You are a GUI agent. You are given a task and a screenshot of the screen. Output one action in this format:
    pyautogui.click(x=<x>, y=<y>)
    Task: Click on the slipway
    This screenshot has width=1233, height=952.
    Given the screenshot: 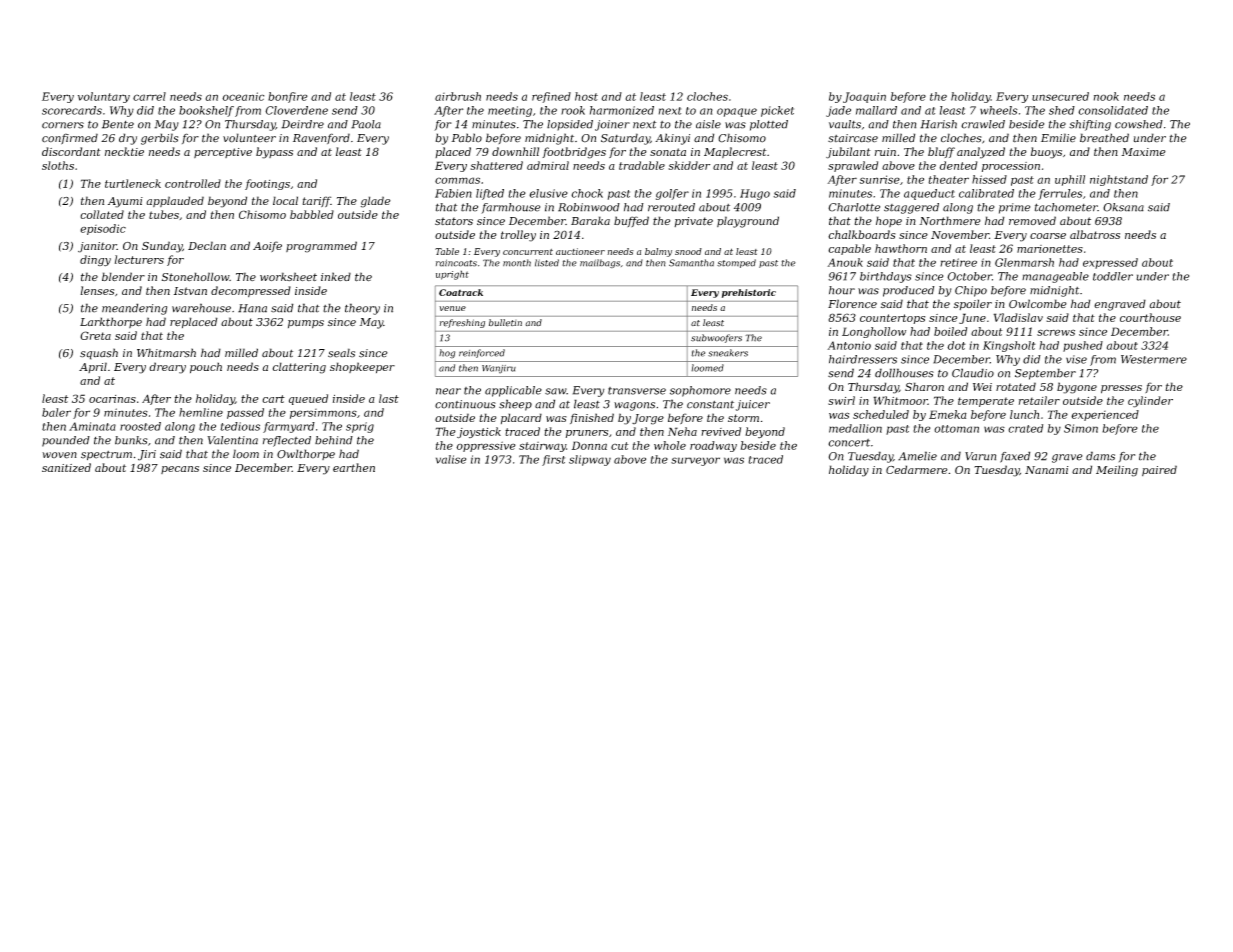 What is the action you would take?
    pyautogui.click(x=590, y=460)
